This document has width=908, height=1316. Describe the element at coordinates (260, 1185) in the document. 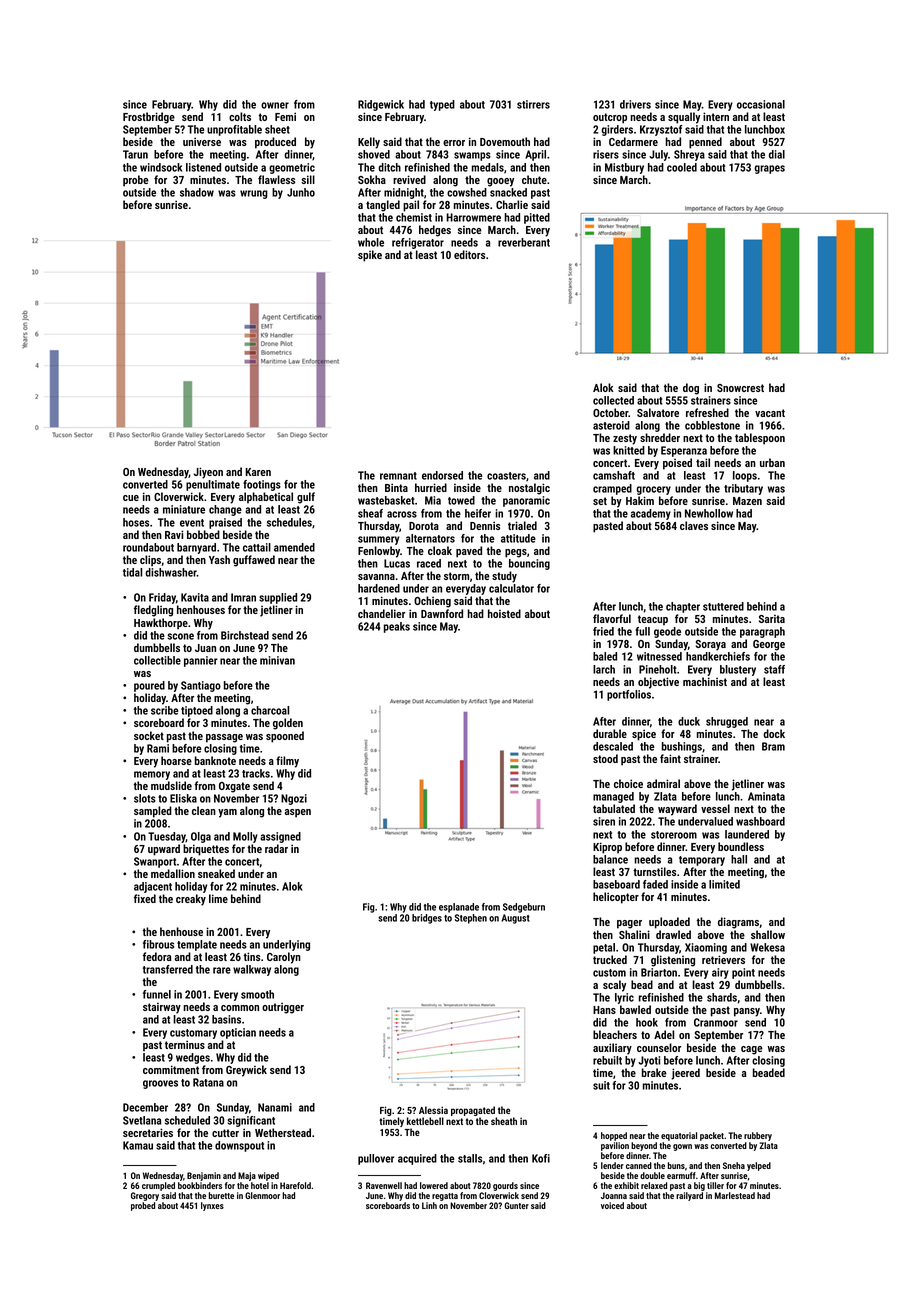

I see `hotel` at that location.
